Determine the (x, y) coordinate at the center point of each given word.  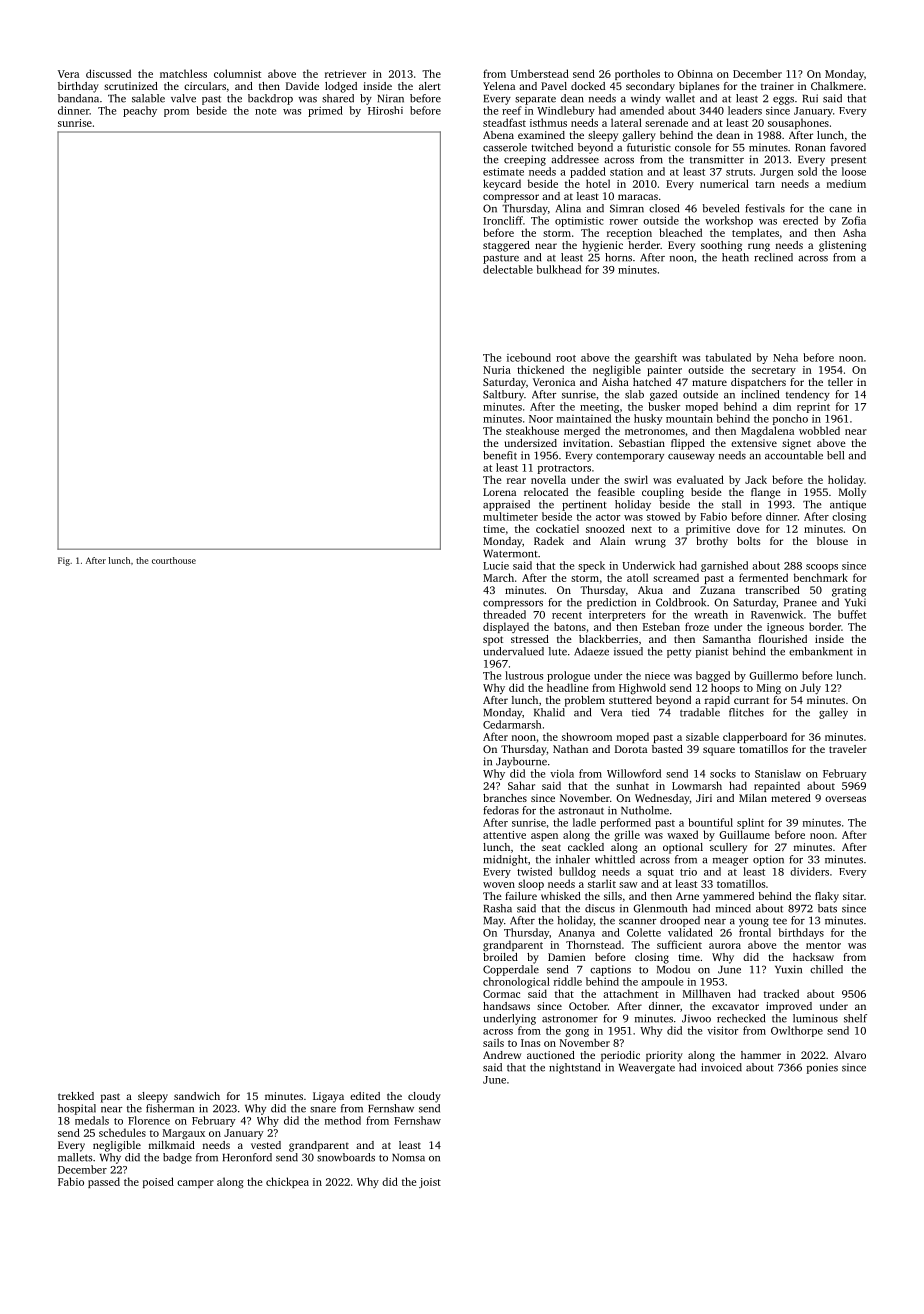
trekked (76, 1096)
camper (195, 1184)
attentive (504, 835)
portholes (637, 74)
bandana (78, 98)
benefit (500, 455)
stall (731, 504)
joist (430, 1183)
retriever (345, 74)
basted (667, 749)
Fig (64, 561)
